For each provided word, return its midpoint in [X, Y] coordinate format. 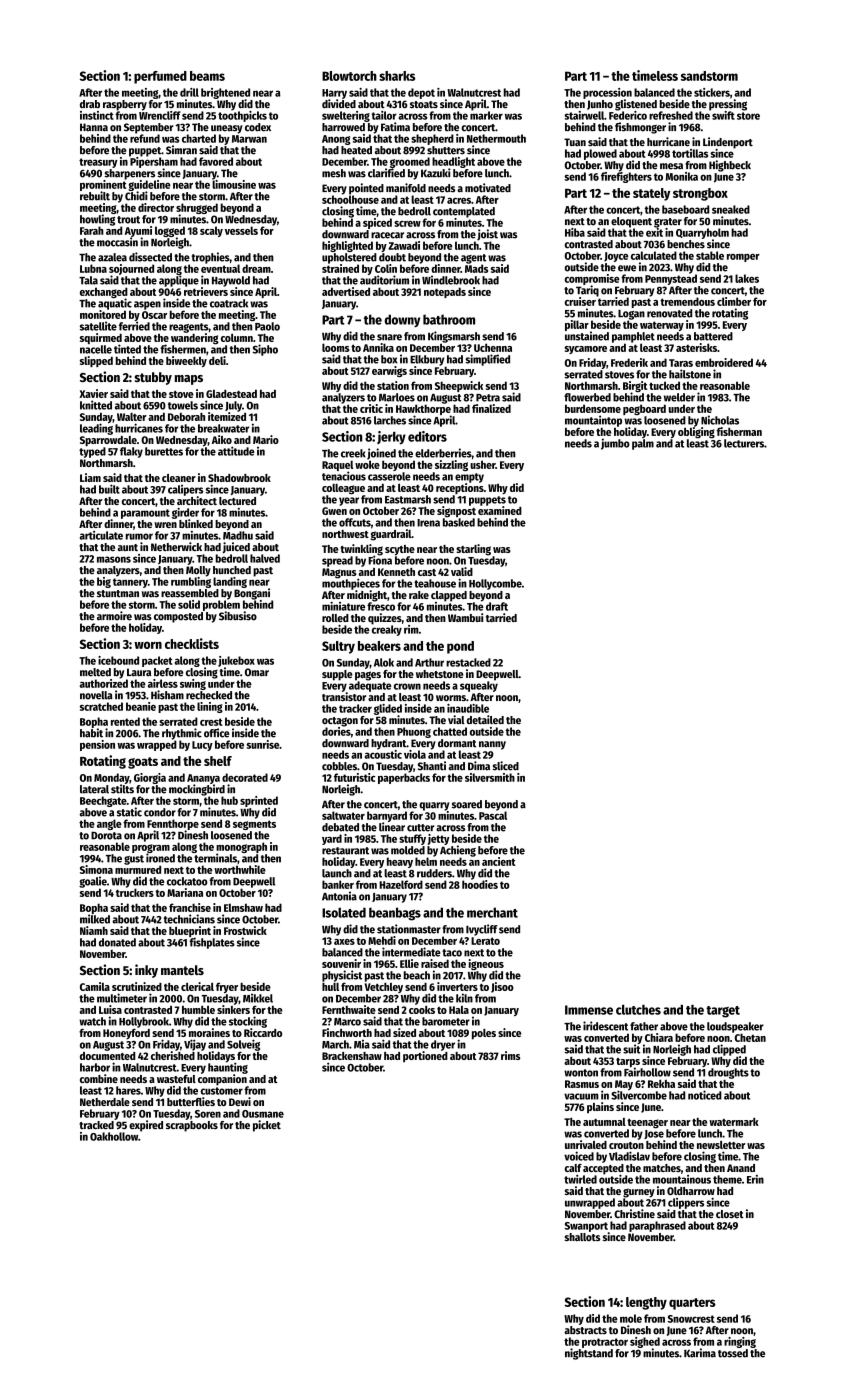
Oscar [154, 315]
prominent [103, 185]
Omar [257, 672]
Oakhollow [114, 1136]
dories [336, 731]
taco [452, 953]
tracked [96, 1125]
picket [267, 1126]
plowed [600, 154]
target [723, 1012]
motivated [488, 188]
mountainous [682, 1179]
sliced [505, 766]
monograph [241, 847]
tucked [664, 385]
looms [335, 347]
